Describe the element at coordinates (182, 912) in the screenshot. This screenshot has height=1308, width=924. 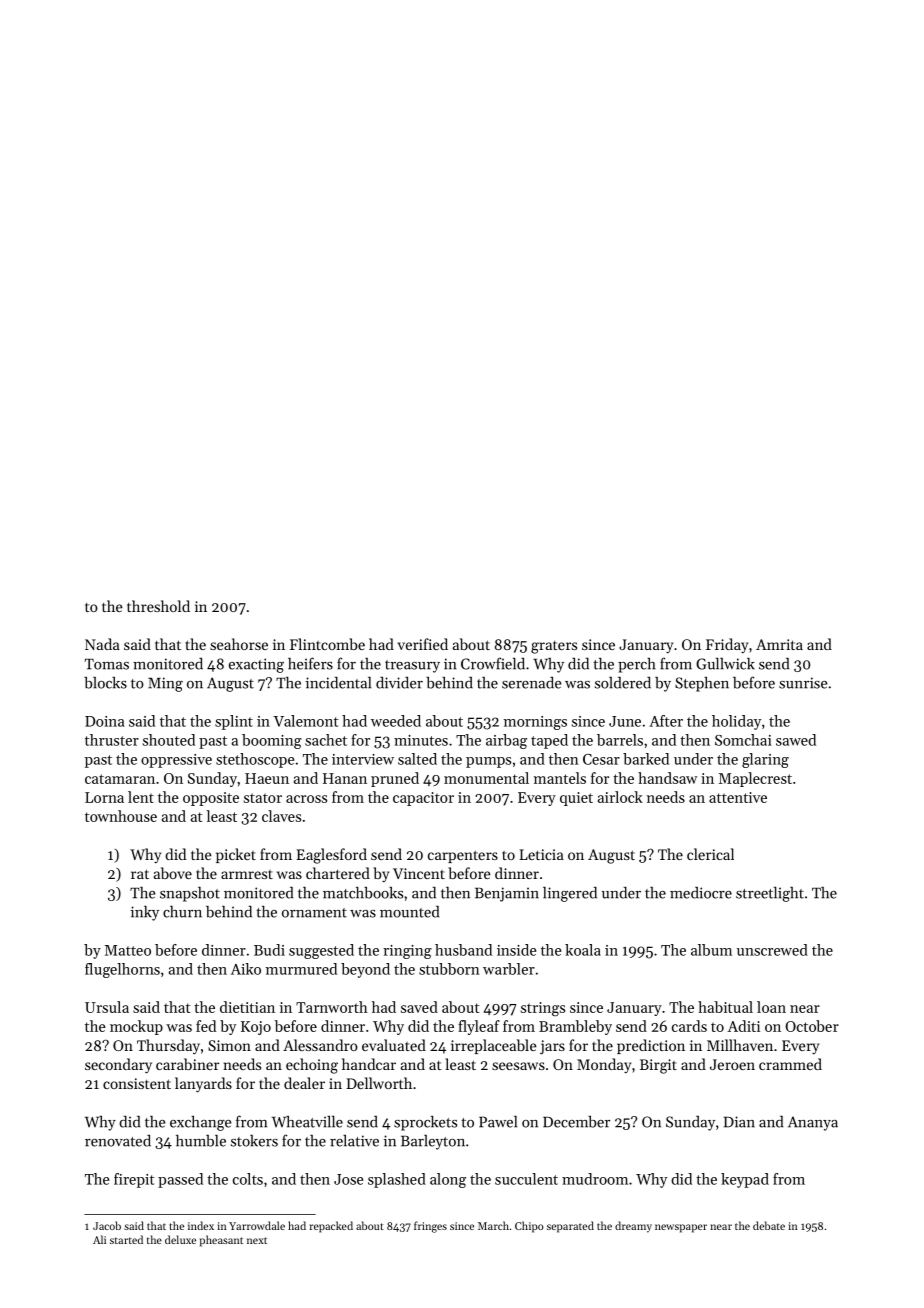
I see `churn` at that location.
